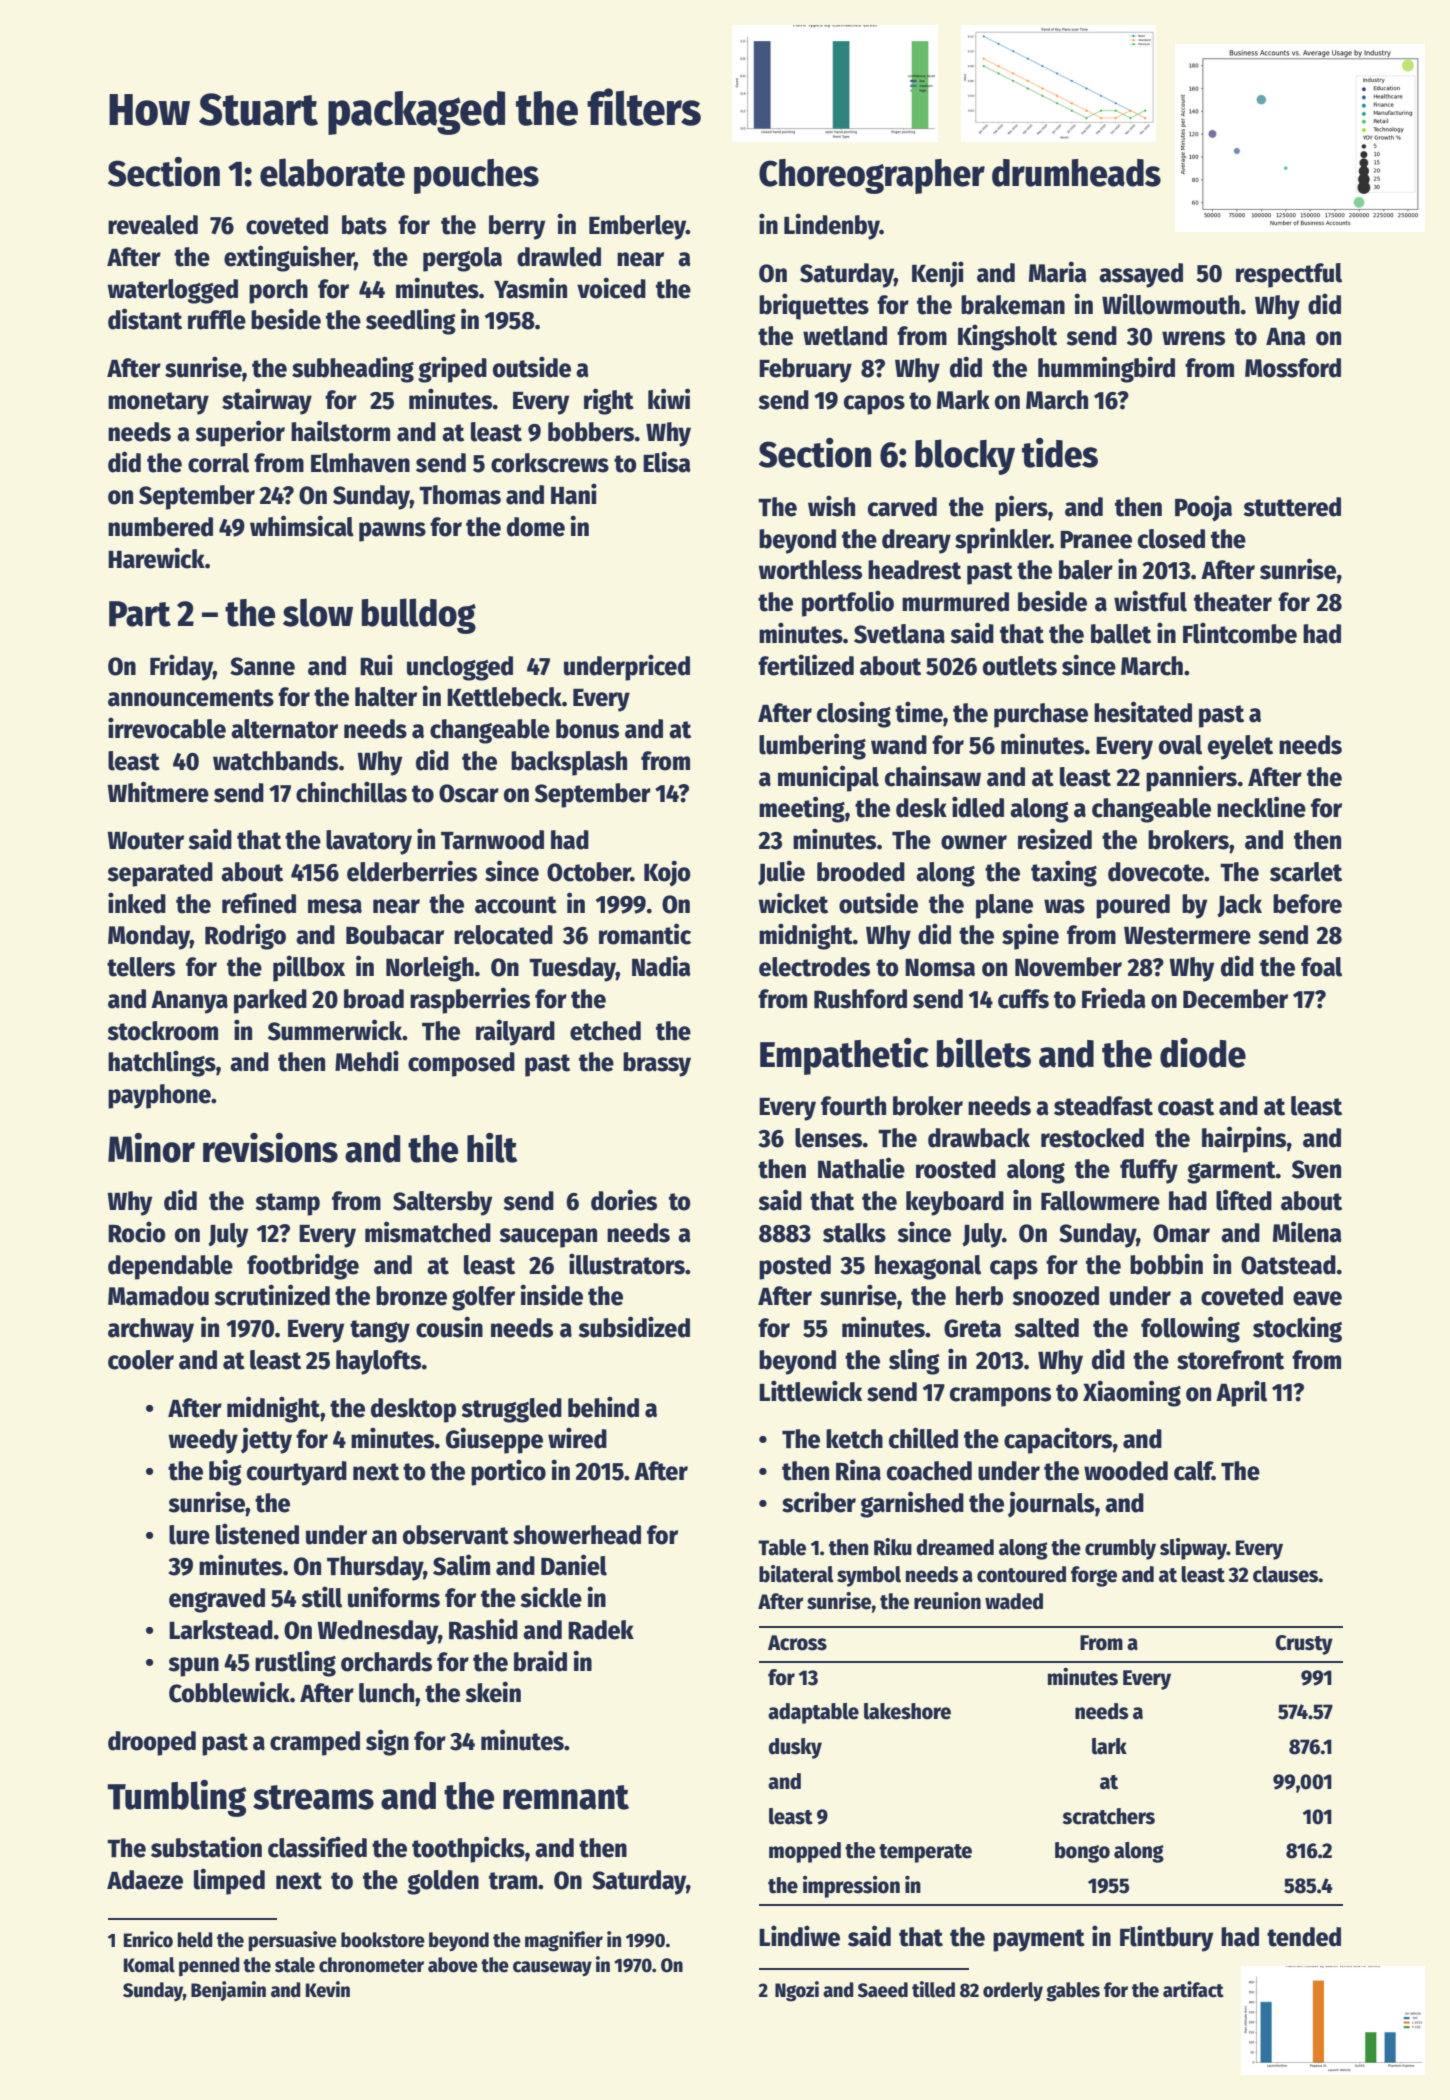 The width and height of the document is (1450, 2100). What do you see at coordinates (1306, 872) in the document?
I see `scarlet` at bounding box center [1306, 872].
